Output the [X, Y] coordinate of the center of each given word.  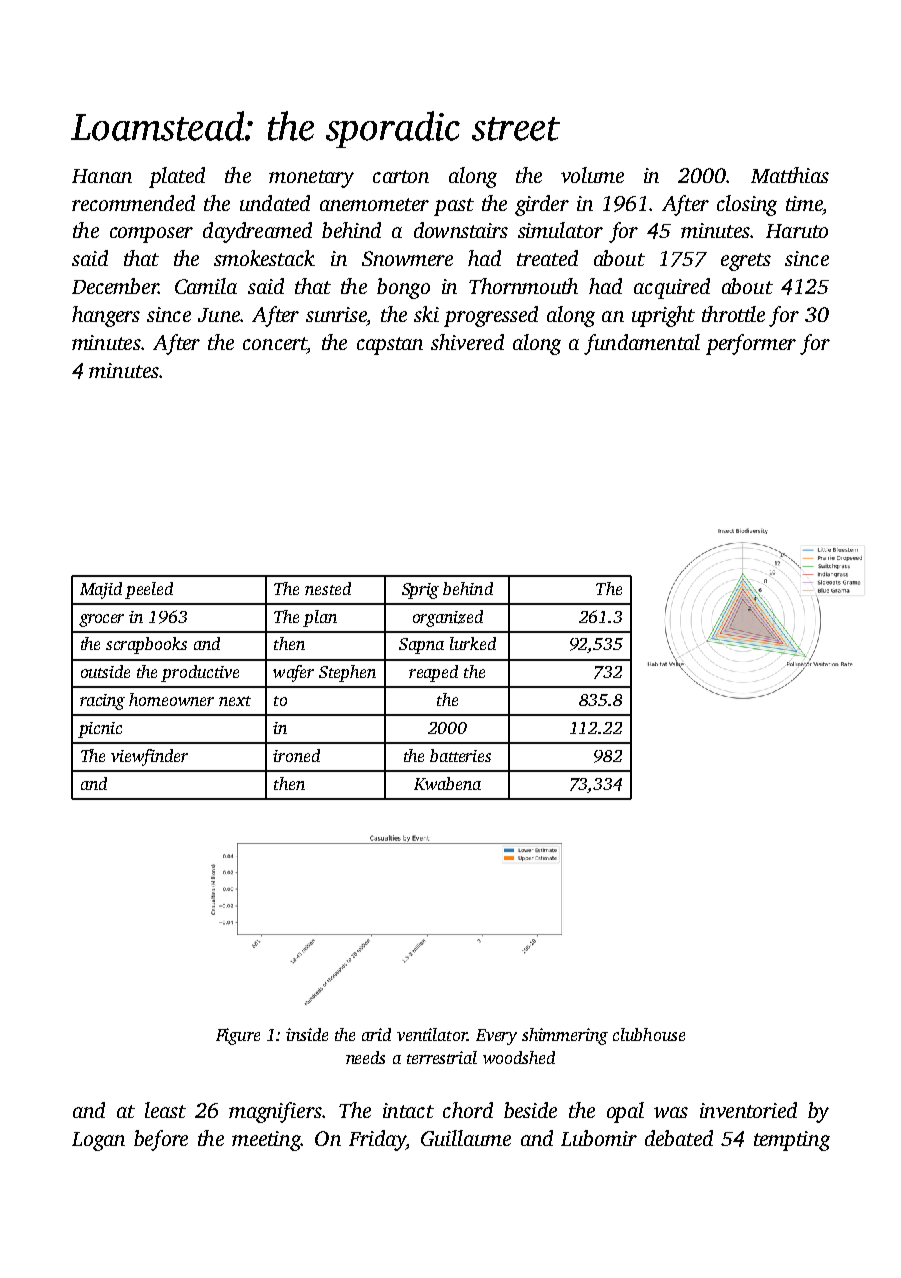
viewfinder [149, 757]
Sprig [420, 591]
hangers [106, 316]
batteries [460, 755]
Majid [101, 590]
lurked [473, 643]
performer [751, 344]
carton [401, 176]
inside [307, 1034]
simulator [560, 230]
